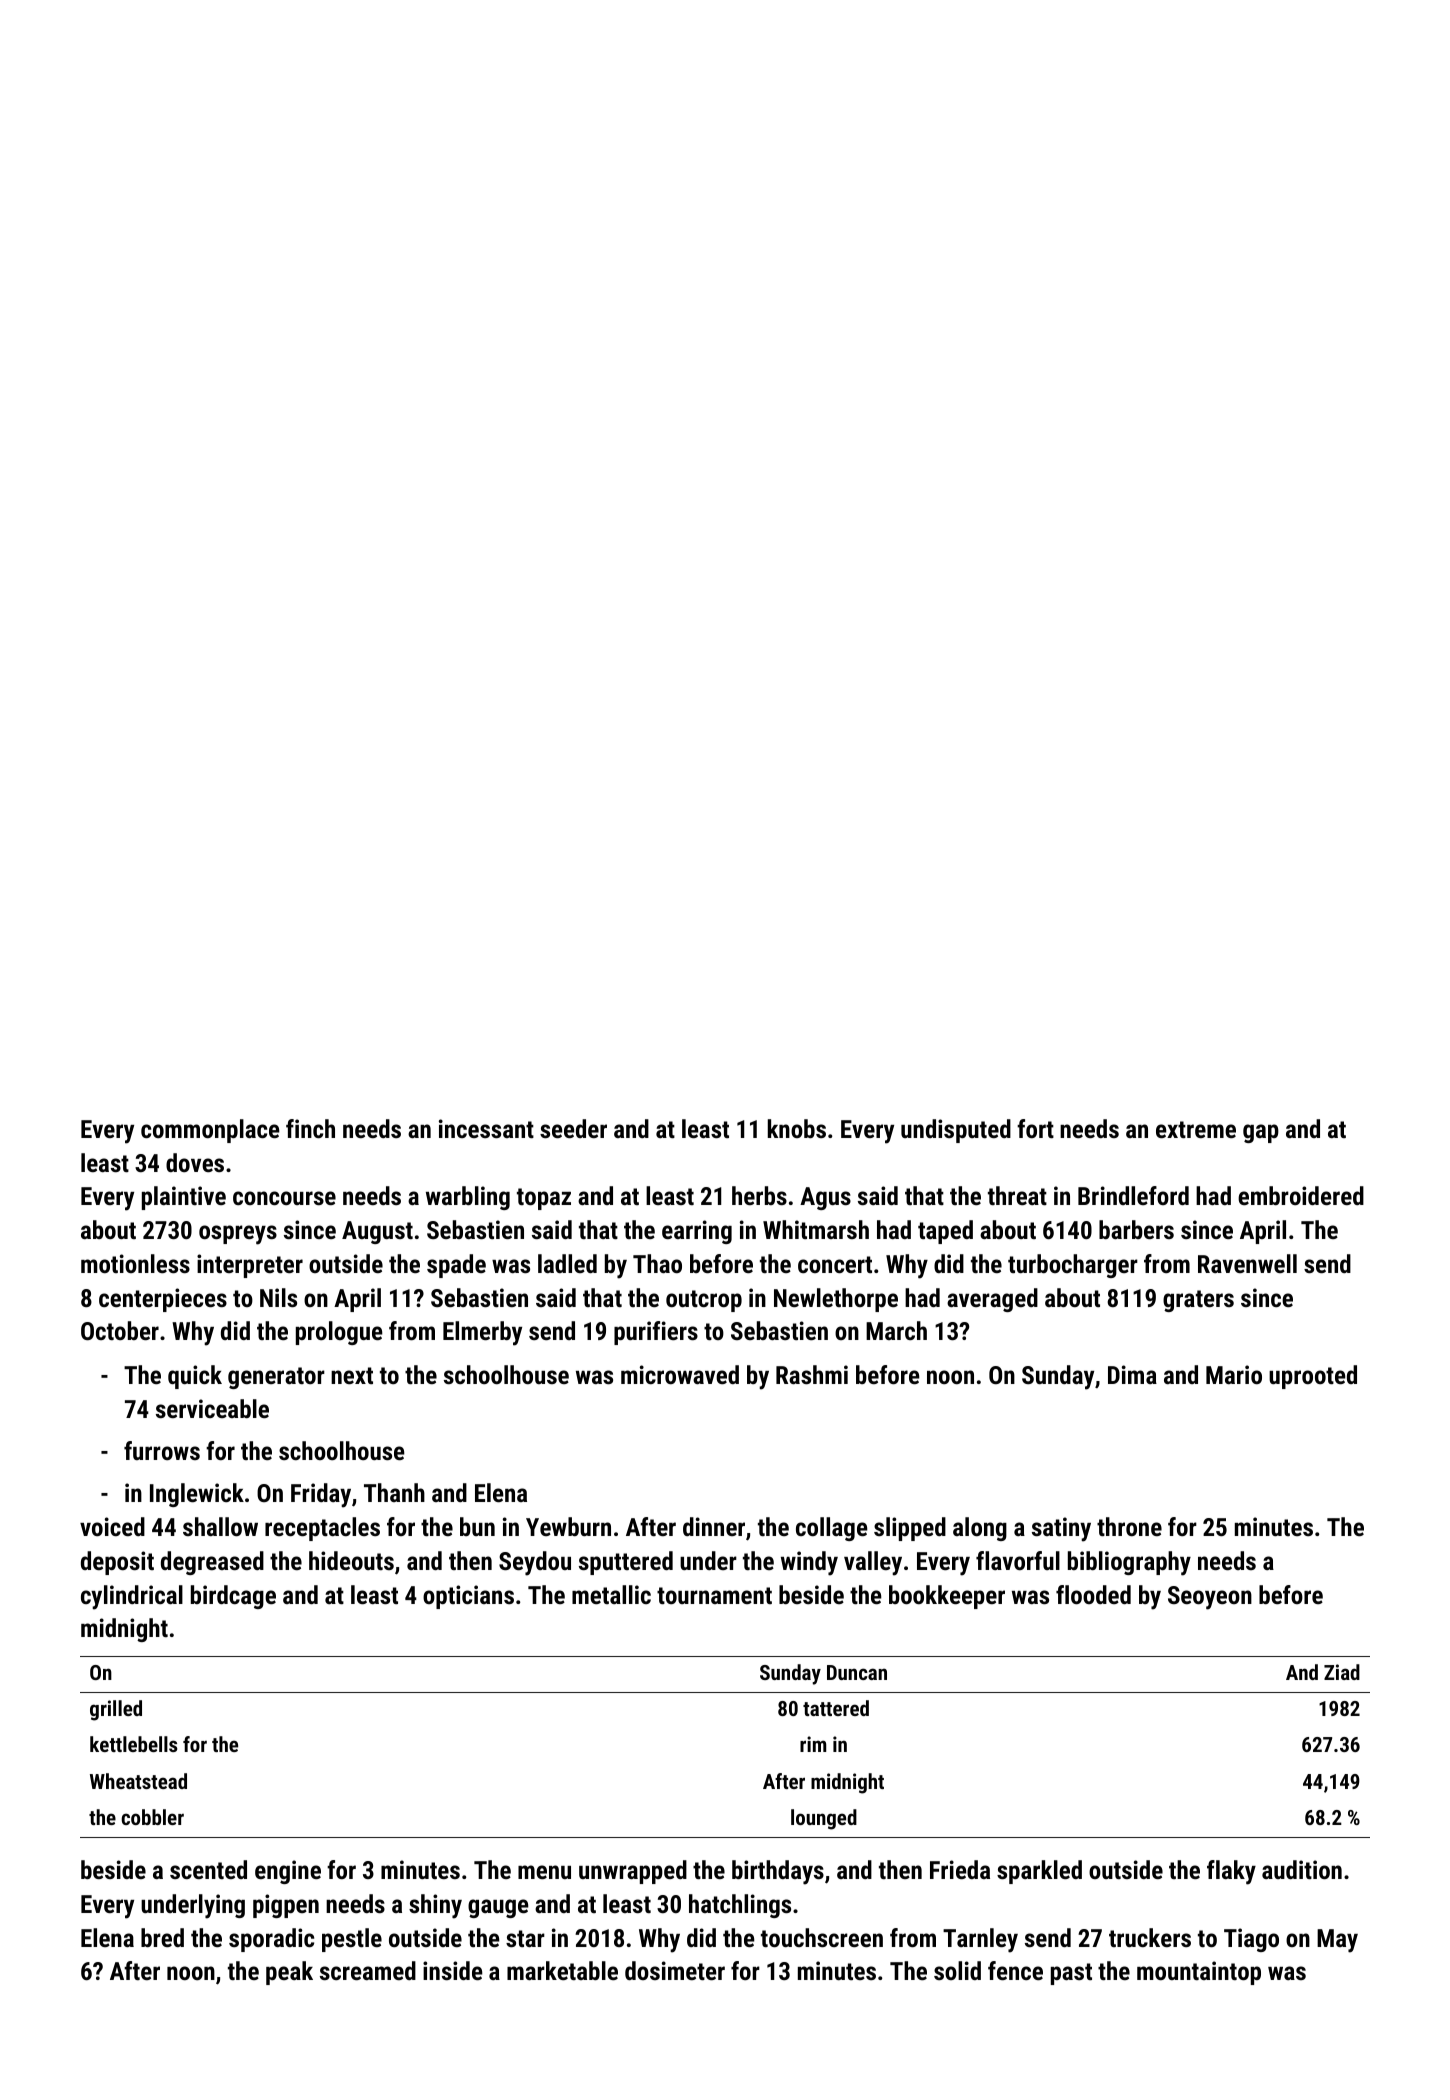  Describe the element at coordinates (813, 1744) in the page. I see `rim` at that location.
